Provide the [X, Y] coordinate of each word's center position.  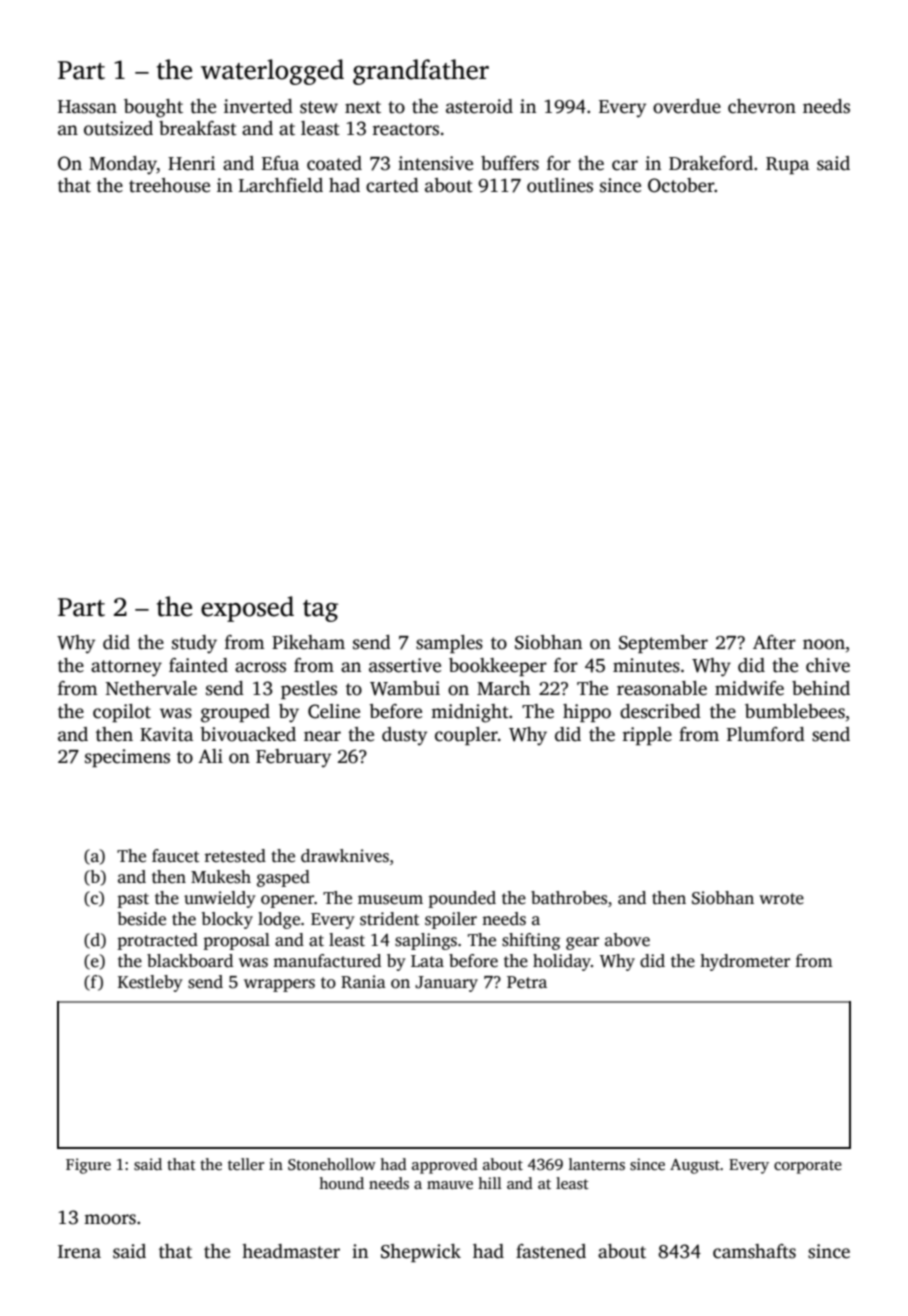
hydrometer [745, 962]
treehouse [169, 185]
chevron [762, 106]
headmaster [291, 1251]
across [260, 667]
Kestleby [150, 983]
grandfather [421, 72]
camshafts [754, 1251]
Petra [527, 982]
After [774, 642]
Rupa [787, 165]
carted [392, 185]
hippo [587, 713]
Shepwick [421, 1253]
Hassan [87, 107]
